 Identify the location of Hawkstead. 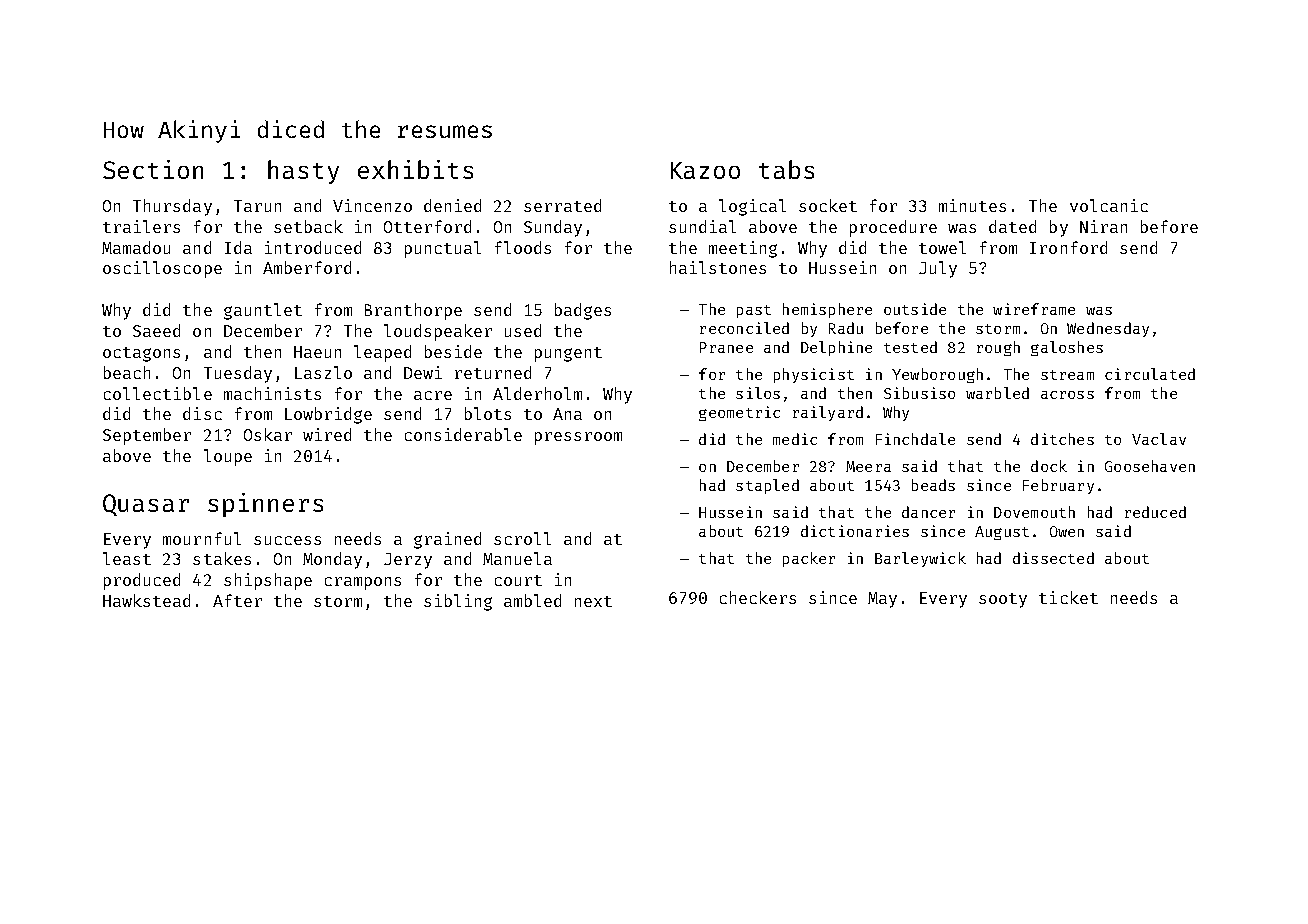
(146, 600).
